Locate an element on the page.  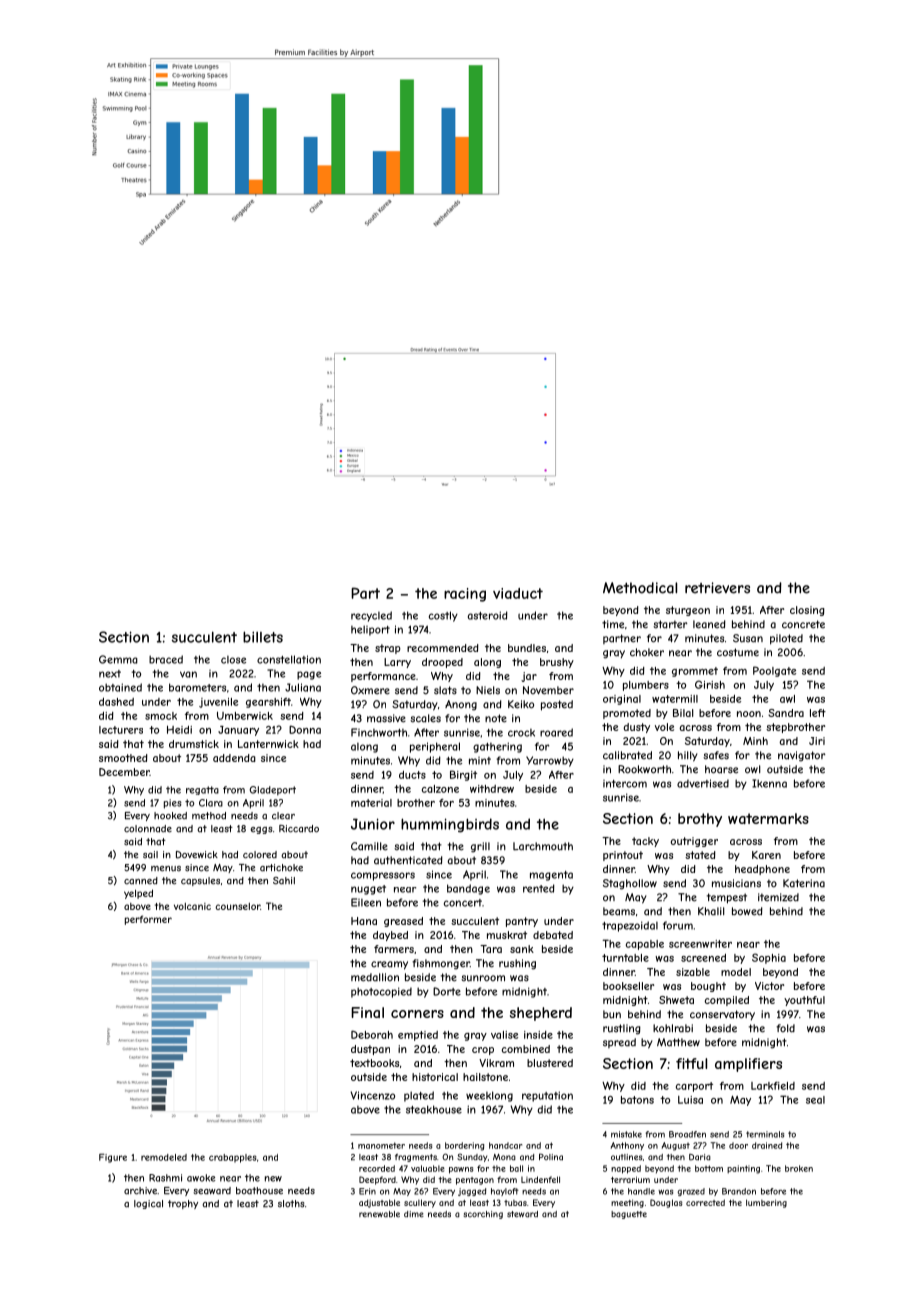
hailstone is located at coordinates (485, 1077).
